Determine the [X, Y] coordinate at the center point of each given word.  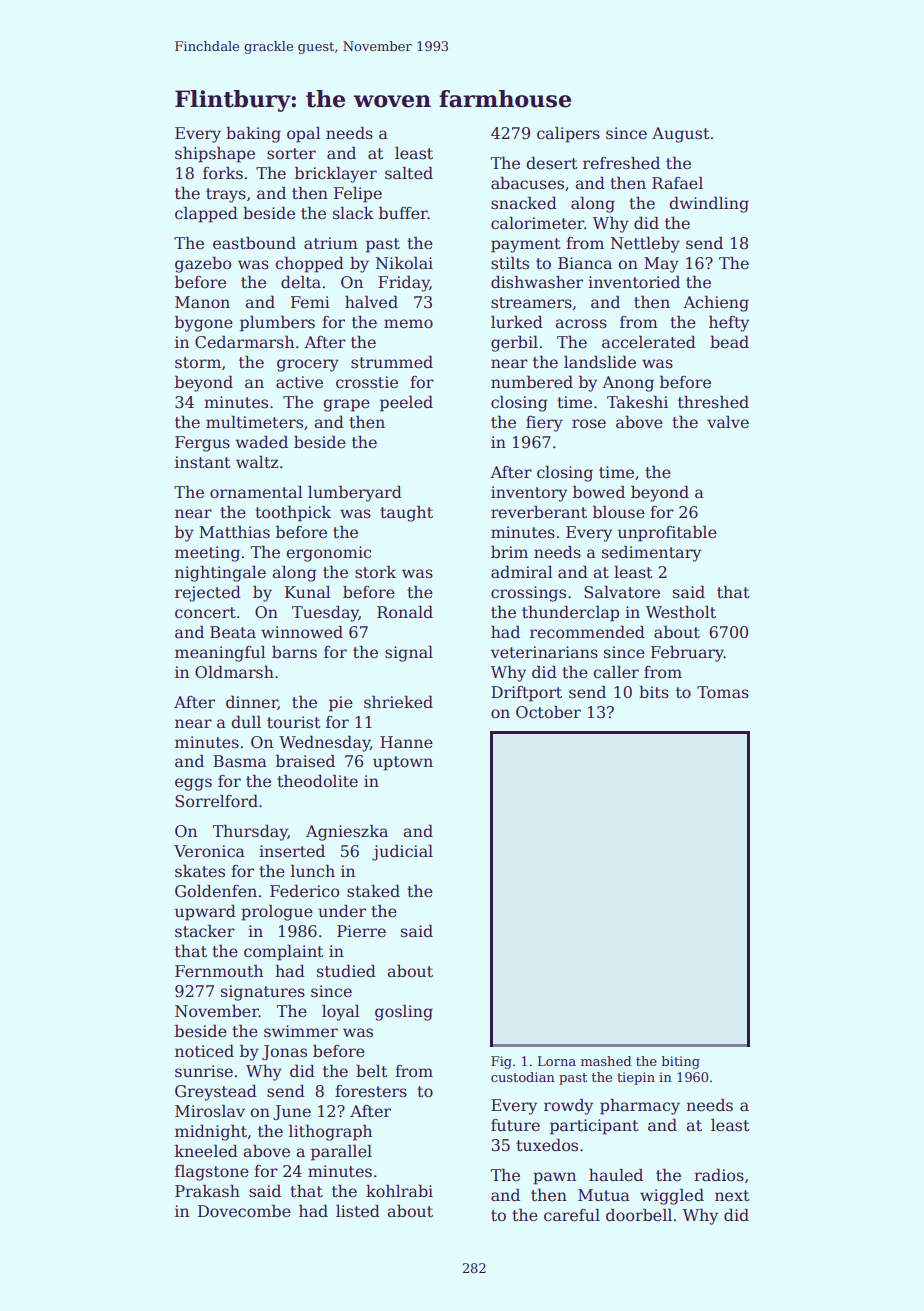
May [661, 265]
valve [728, 421]
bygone [204, 323]
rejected [208, 593]
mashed [606, 1061]
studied [346, 971]
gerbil [514, 343]
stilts [510, 263]
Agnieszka [347, 832]
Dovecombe [244, 1211]
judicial [402, 852]
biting [681, 1062]
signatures [263, 993]
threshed [713, 402]
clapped [206, 214]
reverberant [539, 512]
